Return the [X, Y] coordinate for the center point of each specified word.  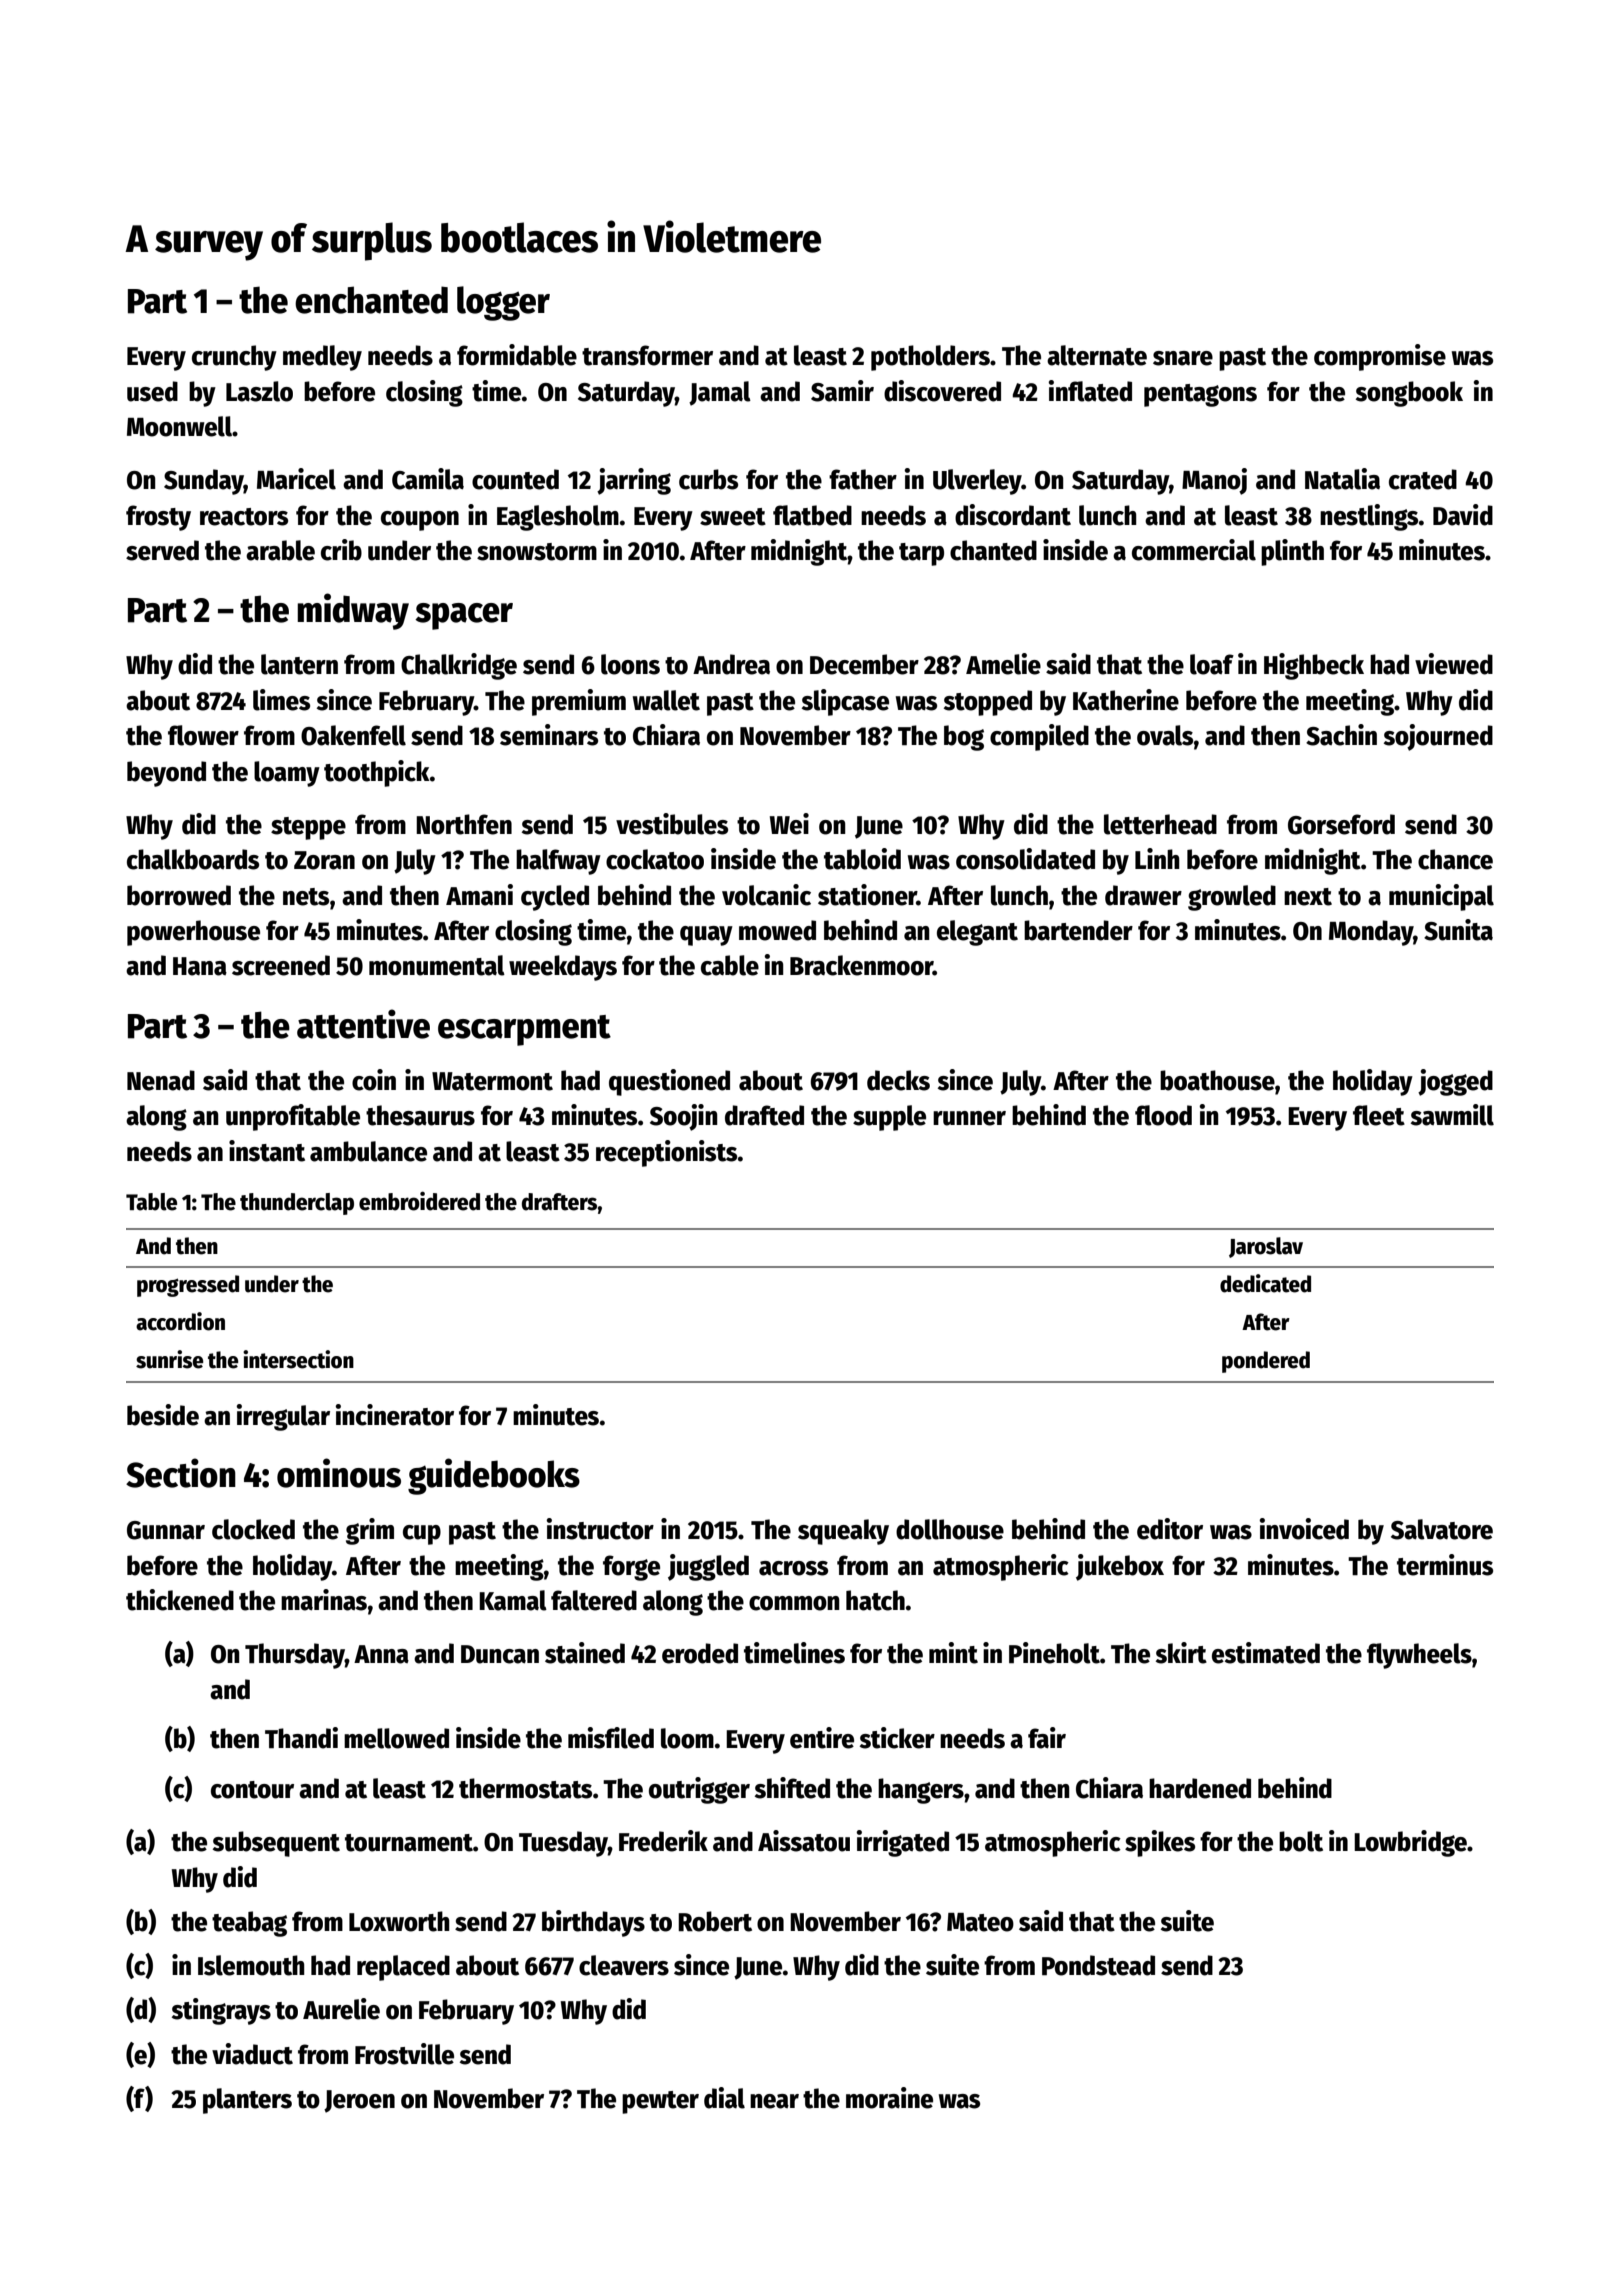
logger [503, 303]
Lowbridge [1410, 1843]
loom [687, 1738]
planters [247, 2101]
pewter [660, 2102]
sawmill [1452, 1115]
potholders [930, 358]
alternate [1097, 355]
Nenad [161, 1080]
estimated [1266, 1653]
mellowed [396, 1738]
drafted [764, 1115]
